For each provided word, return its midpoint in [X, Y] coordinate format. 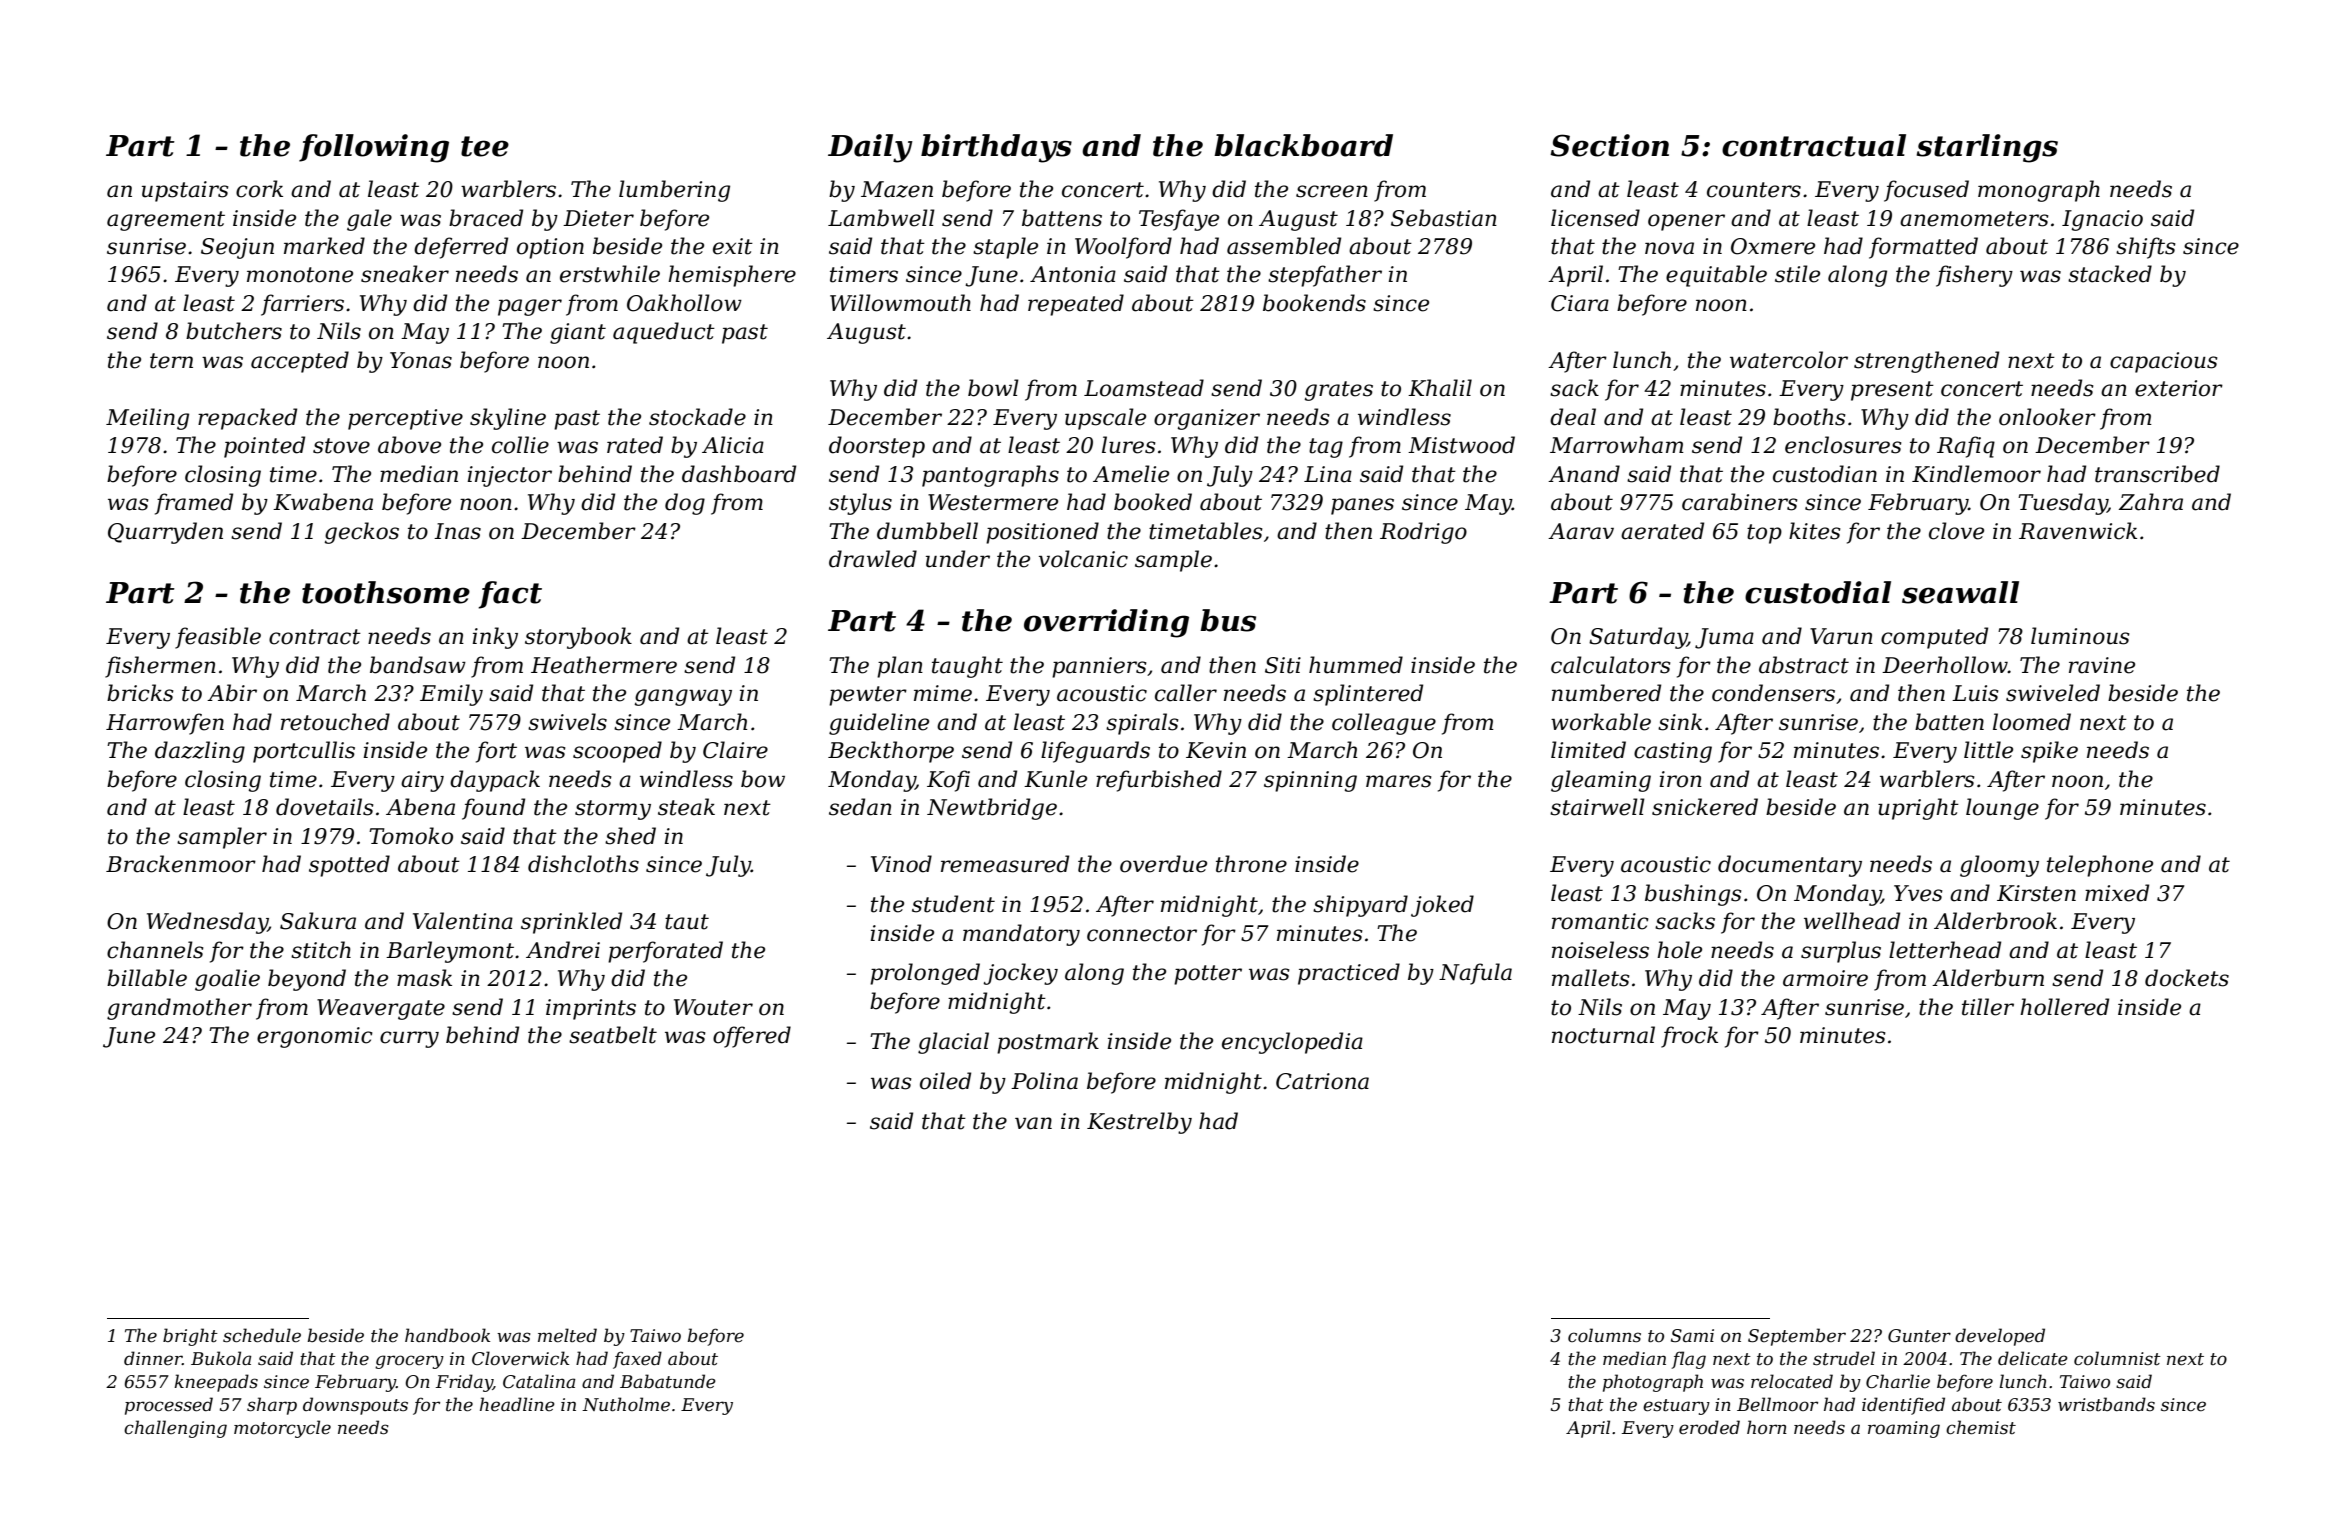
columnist [2117, 1358]
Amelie [1131, 474]
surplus [1841, 952]
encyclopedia [1292, 1043]
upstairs [185, 191]
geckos [362, 533]
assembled [1284, 246]
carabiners [1739, 502]
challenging [175, 1429]
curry [409, 1039]
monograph [2039, 191]
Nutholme [626, 1404]
